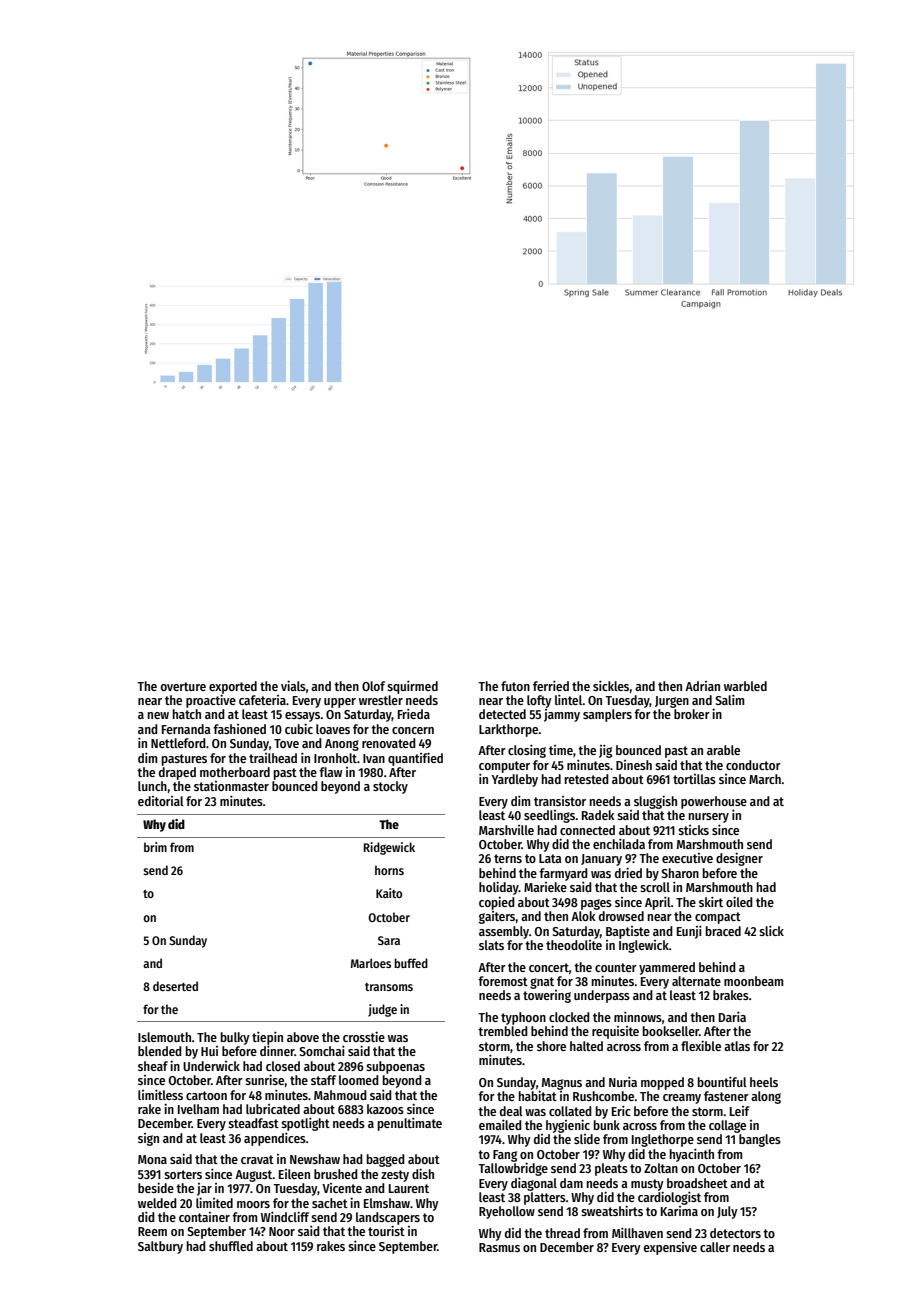  Describe the element at coordinates (753, 981) in the page. I see `moonbeam` at that location.
